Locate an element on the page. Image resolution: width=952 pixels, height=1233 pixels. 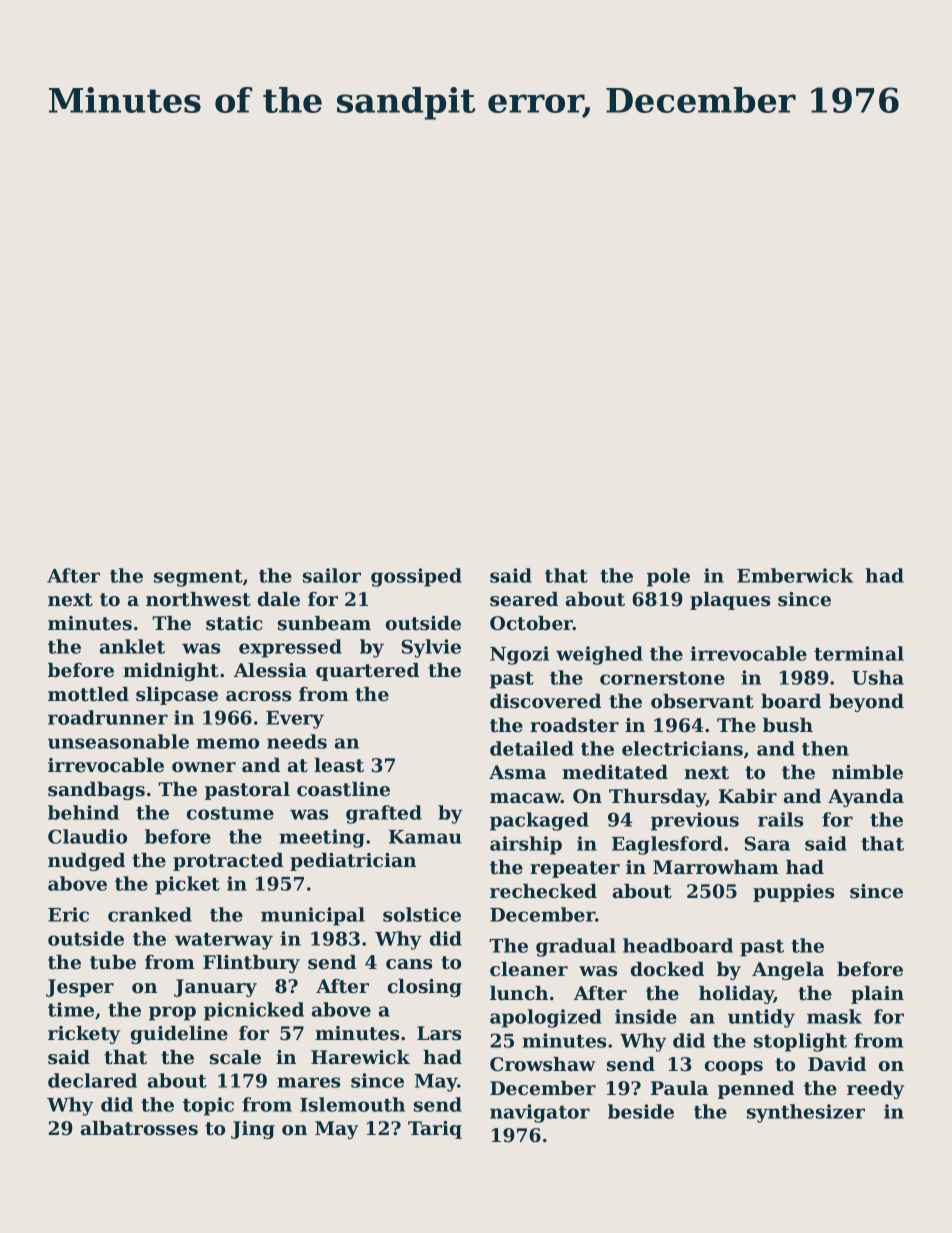
Claudio is located at coordinates (87, 836).
